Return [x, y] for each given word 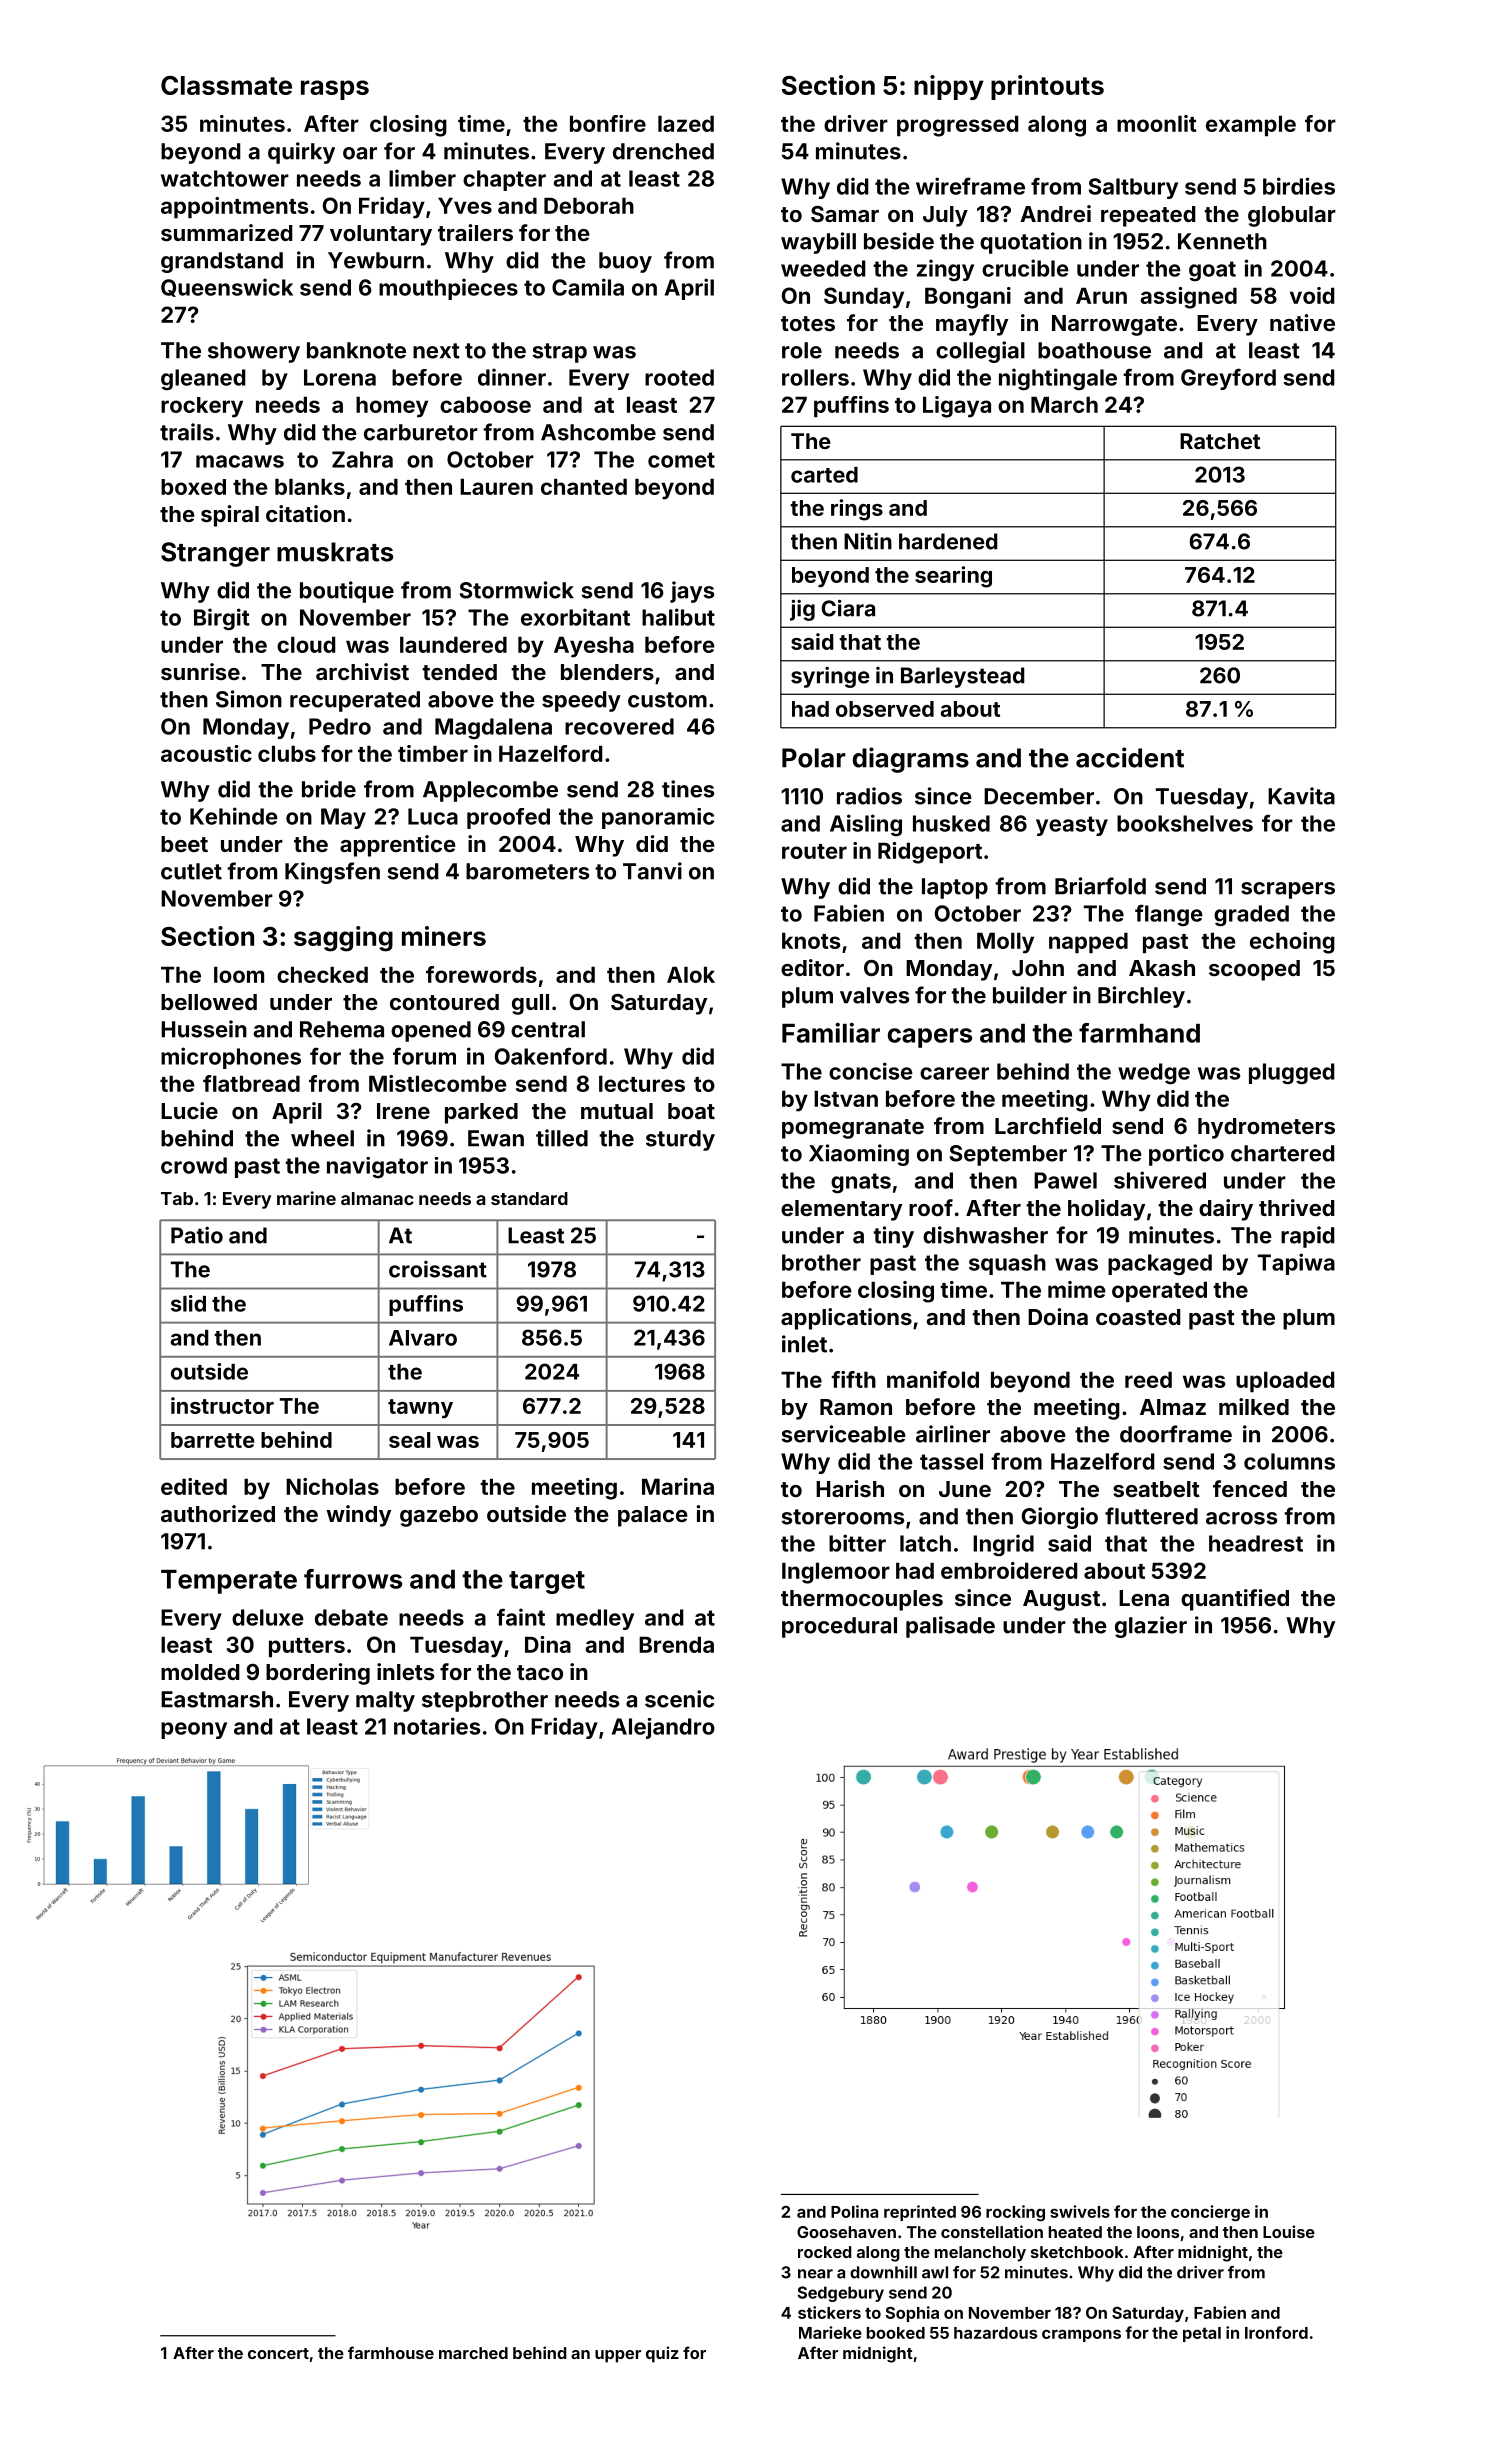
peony [194, 1730]
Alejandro [663, 1728]
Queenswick [227, 287]
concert [278, 2353]
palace [653, 1516]
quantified [1235, 1600]
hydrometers [1266, 1128]
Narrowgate [1114, 325]
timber [433, 753]
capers [930, 1038]
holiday [1106, 1210]
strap [559, 353]
